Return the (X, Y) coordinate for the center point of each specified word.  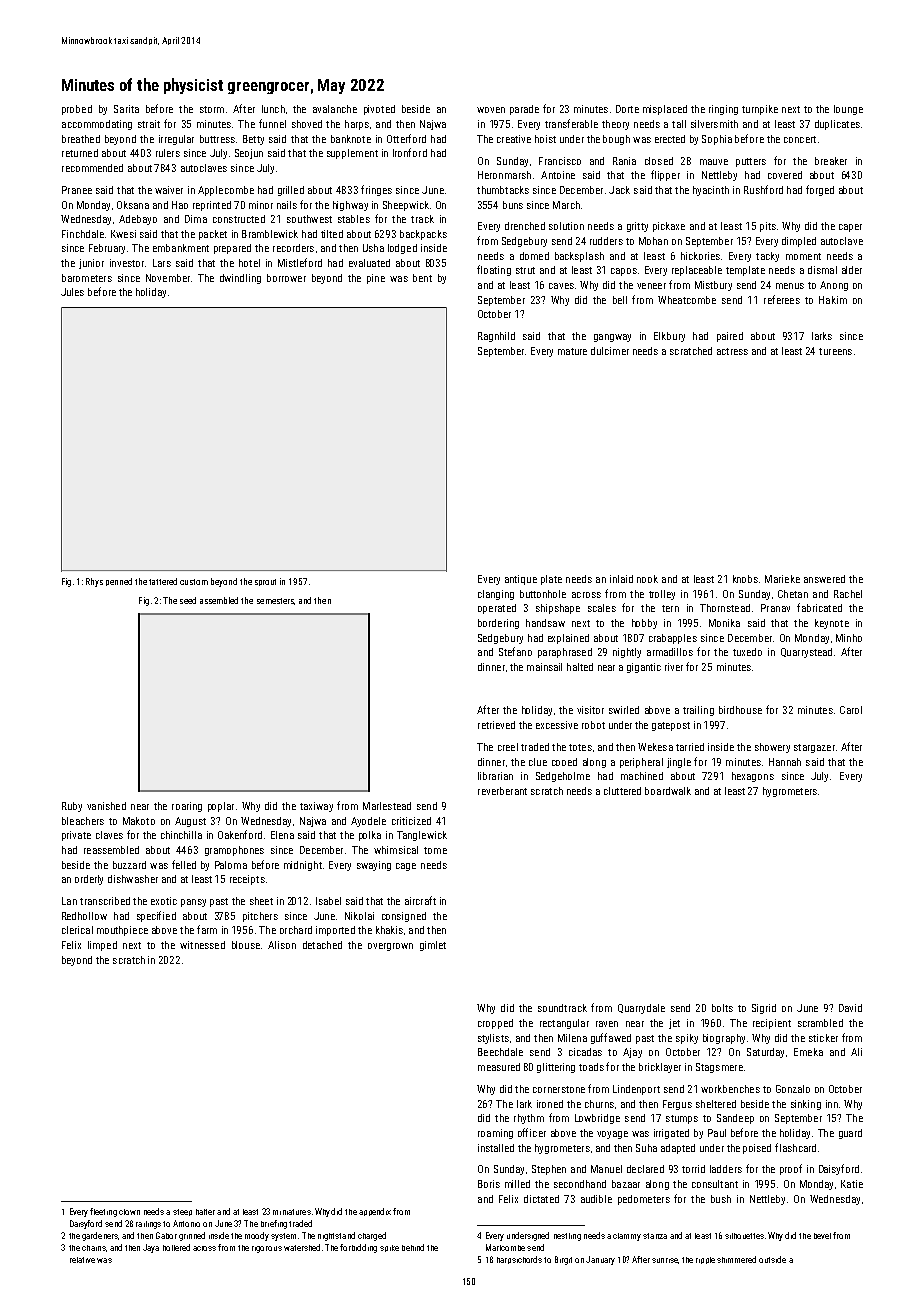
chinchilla (181, 835)
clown (129, 1212)
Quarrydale (641, 1009)
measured (499, 1067)
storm (212, 109)
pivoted (379, 110)
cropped (495, 1024)
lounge (848, 110)
